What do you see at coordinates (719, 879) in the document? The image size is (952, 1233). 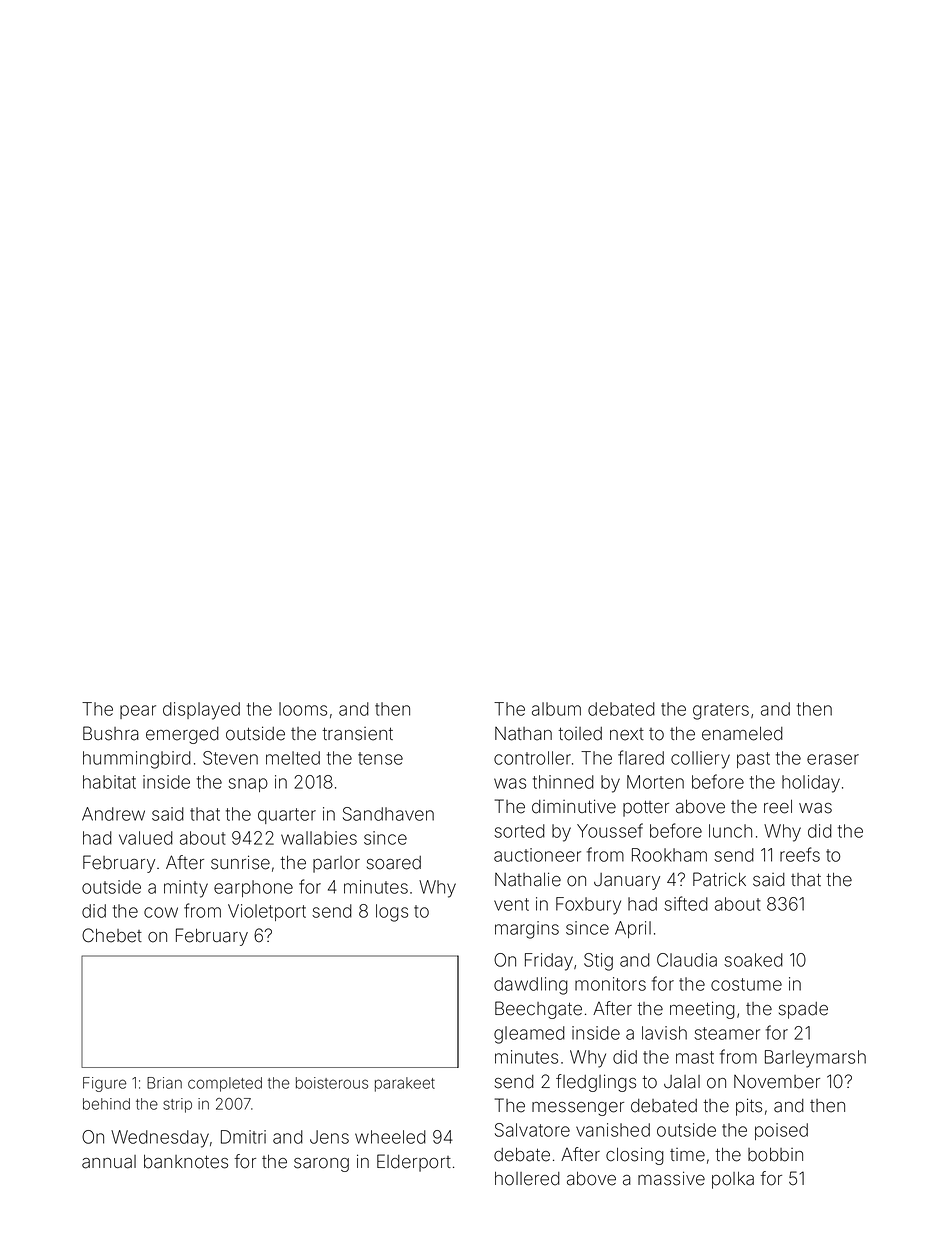 I see `Patrick` at bounding box center [719, 879].
